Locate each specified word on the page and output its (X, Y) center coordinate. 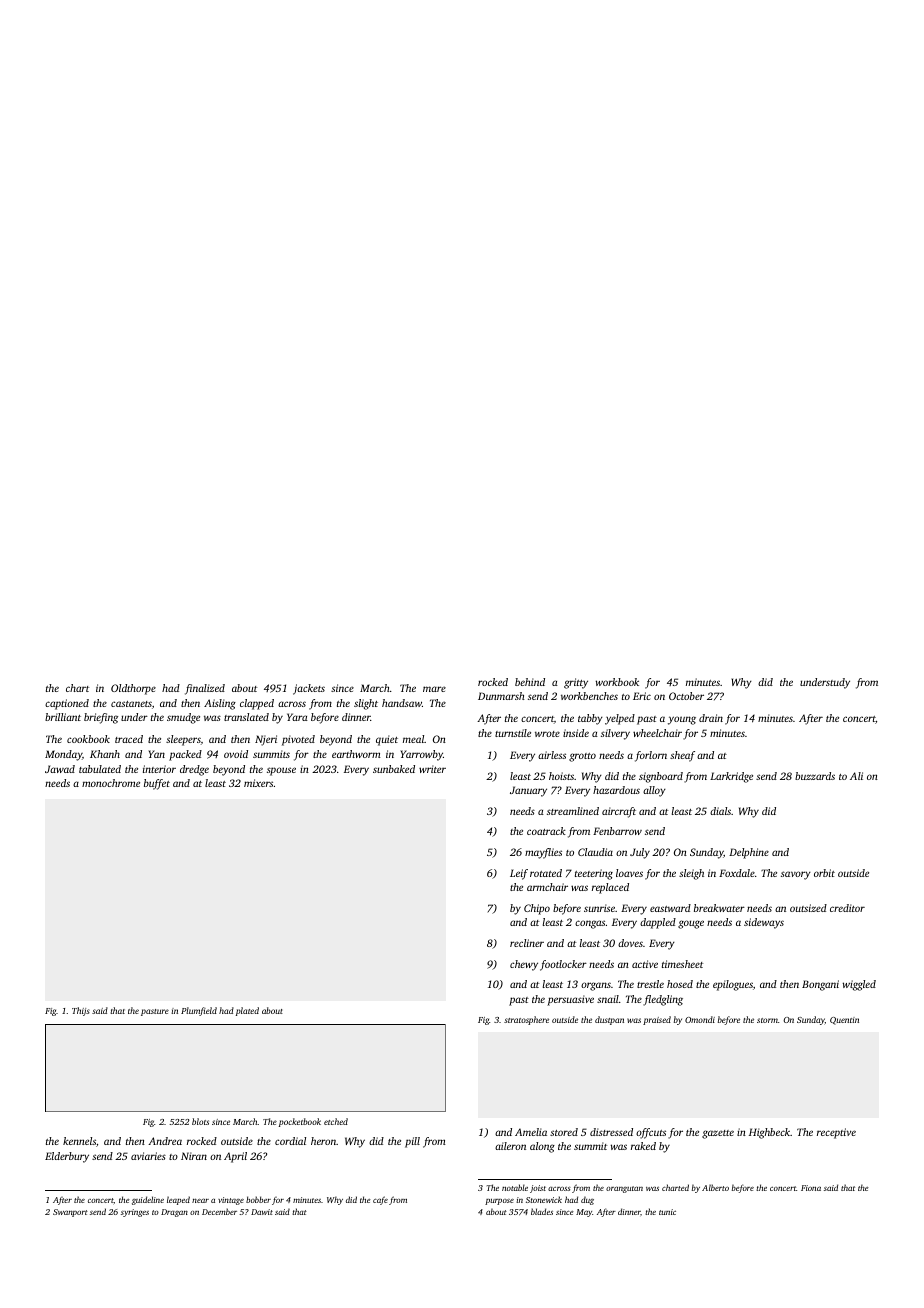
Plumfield (199, 1011)
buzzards (815, 776)
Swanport (70, 1213)
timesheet (682, 964)
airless (552, 755)
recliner (527, 943)
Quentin (844, 1021)
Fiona (811, 1188)
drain (711, 718)
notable (515, 1187)
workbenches (589, 696)
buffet (157, 784)
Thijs (81, 1011)
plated (247, 1011)
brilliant (63, 717)
